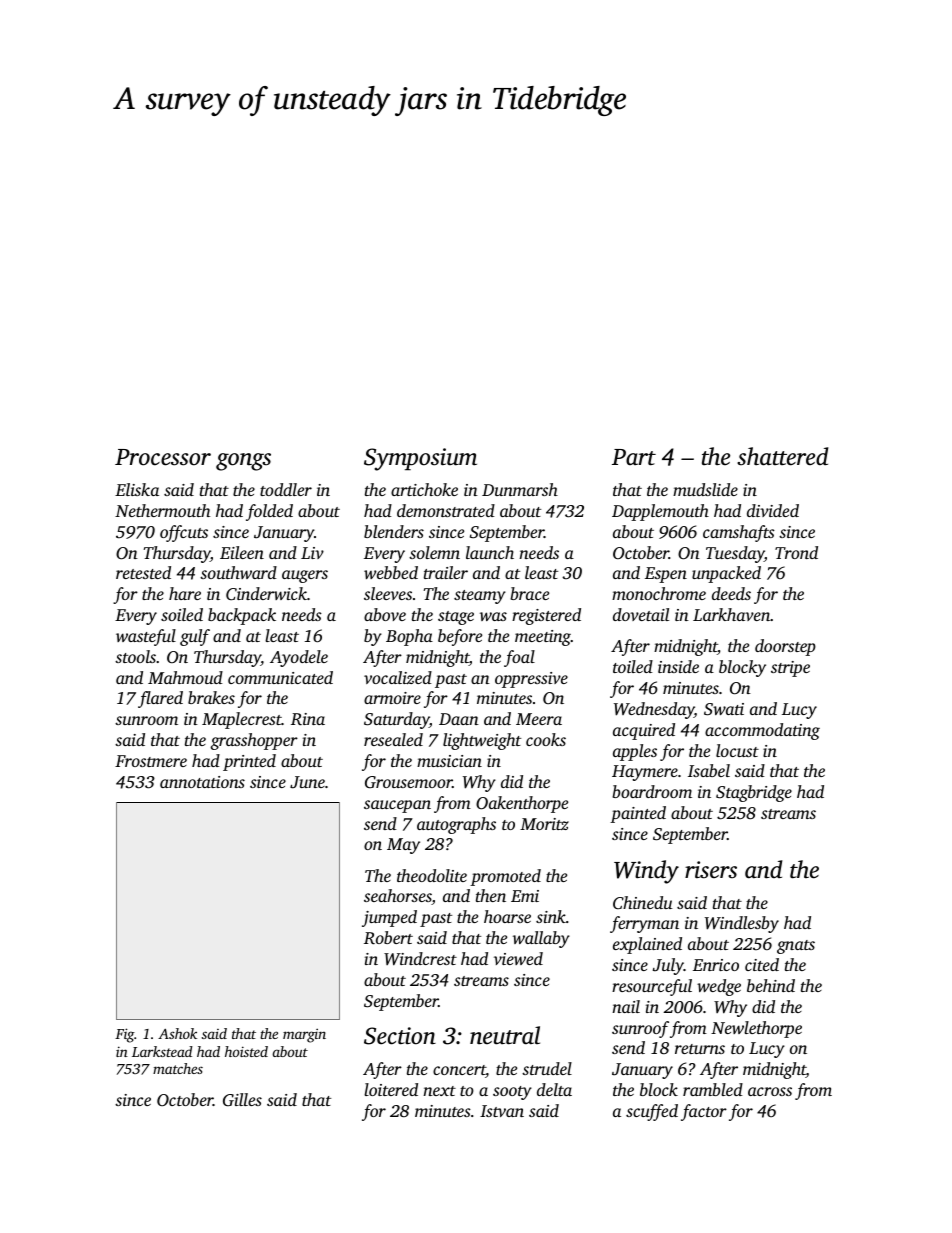 Image resolution: width=952 pixels, height=1233 pixels. I want to click on Part, so click(634, 457).
